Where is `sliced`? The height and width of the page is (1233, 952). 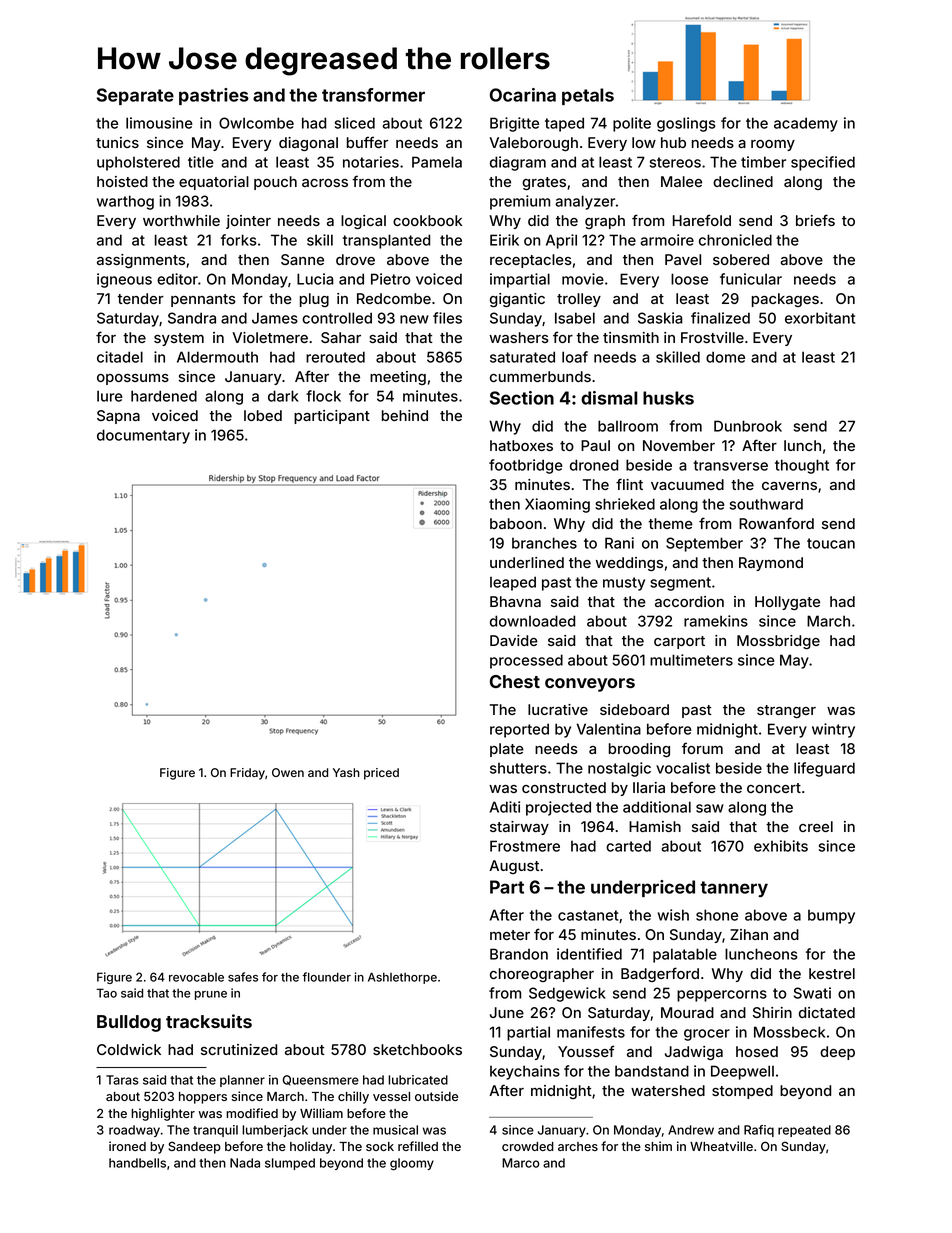
sliced is located at coordinates (355, 123).
